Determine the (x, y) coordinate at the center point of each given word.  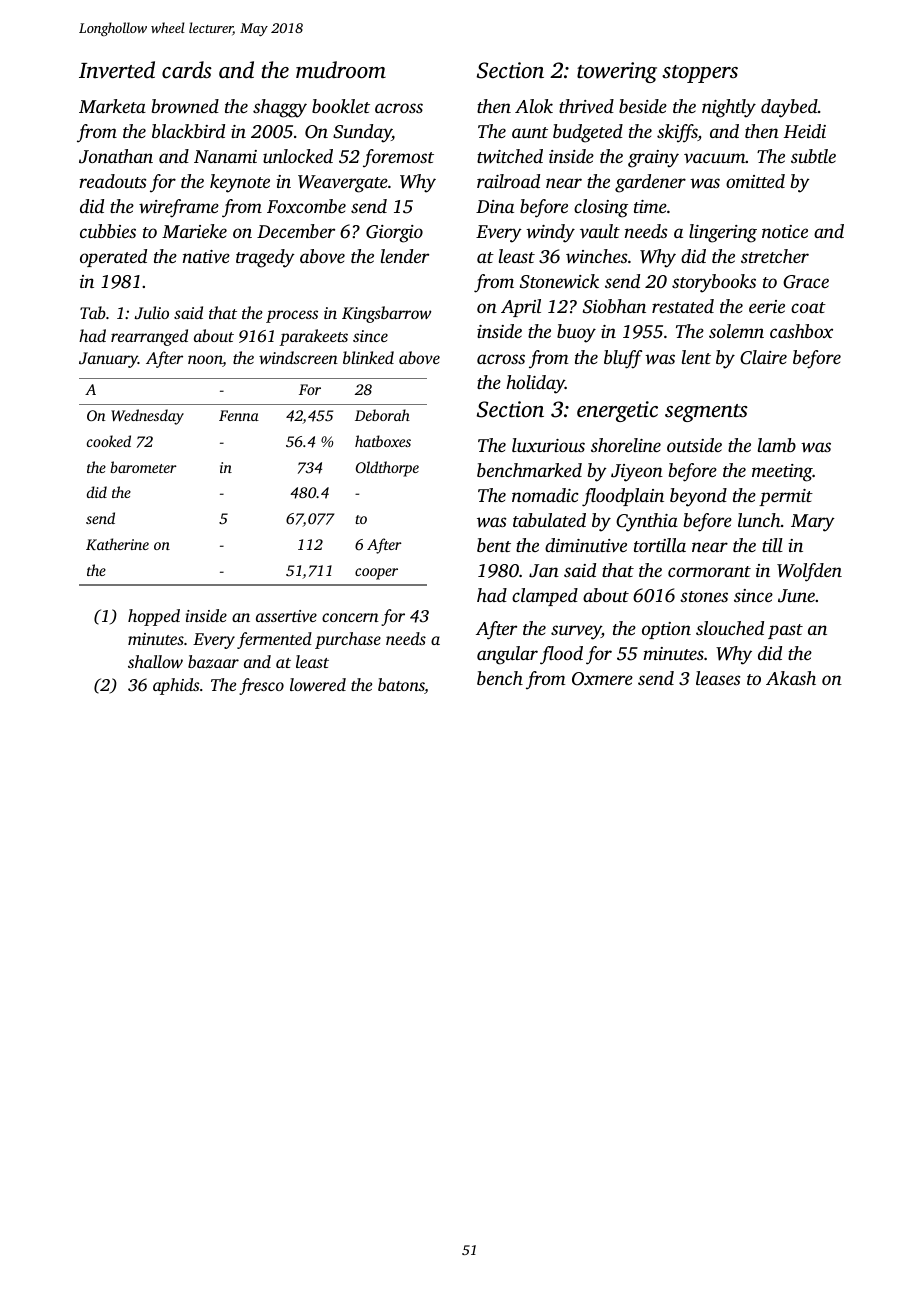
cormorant (709, 571)
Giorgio (394, 234)
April (521, 308)
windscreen (298, 357)
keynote (240, 183)
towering (617, 72)
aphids (176, 686)
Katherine (117, 544)
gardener (650, 183)
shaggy (280, 108)
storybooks (714, 283)
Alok (534, 106)
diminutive (586, 545)
